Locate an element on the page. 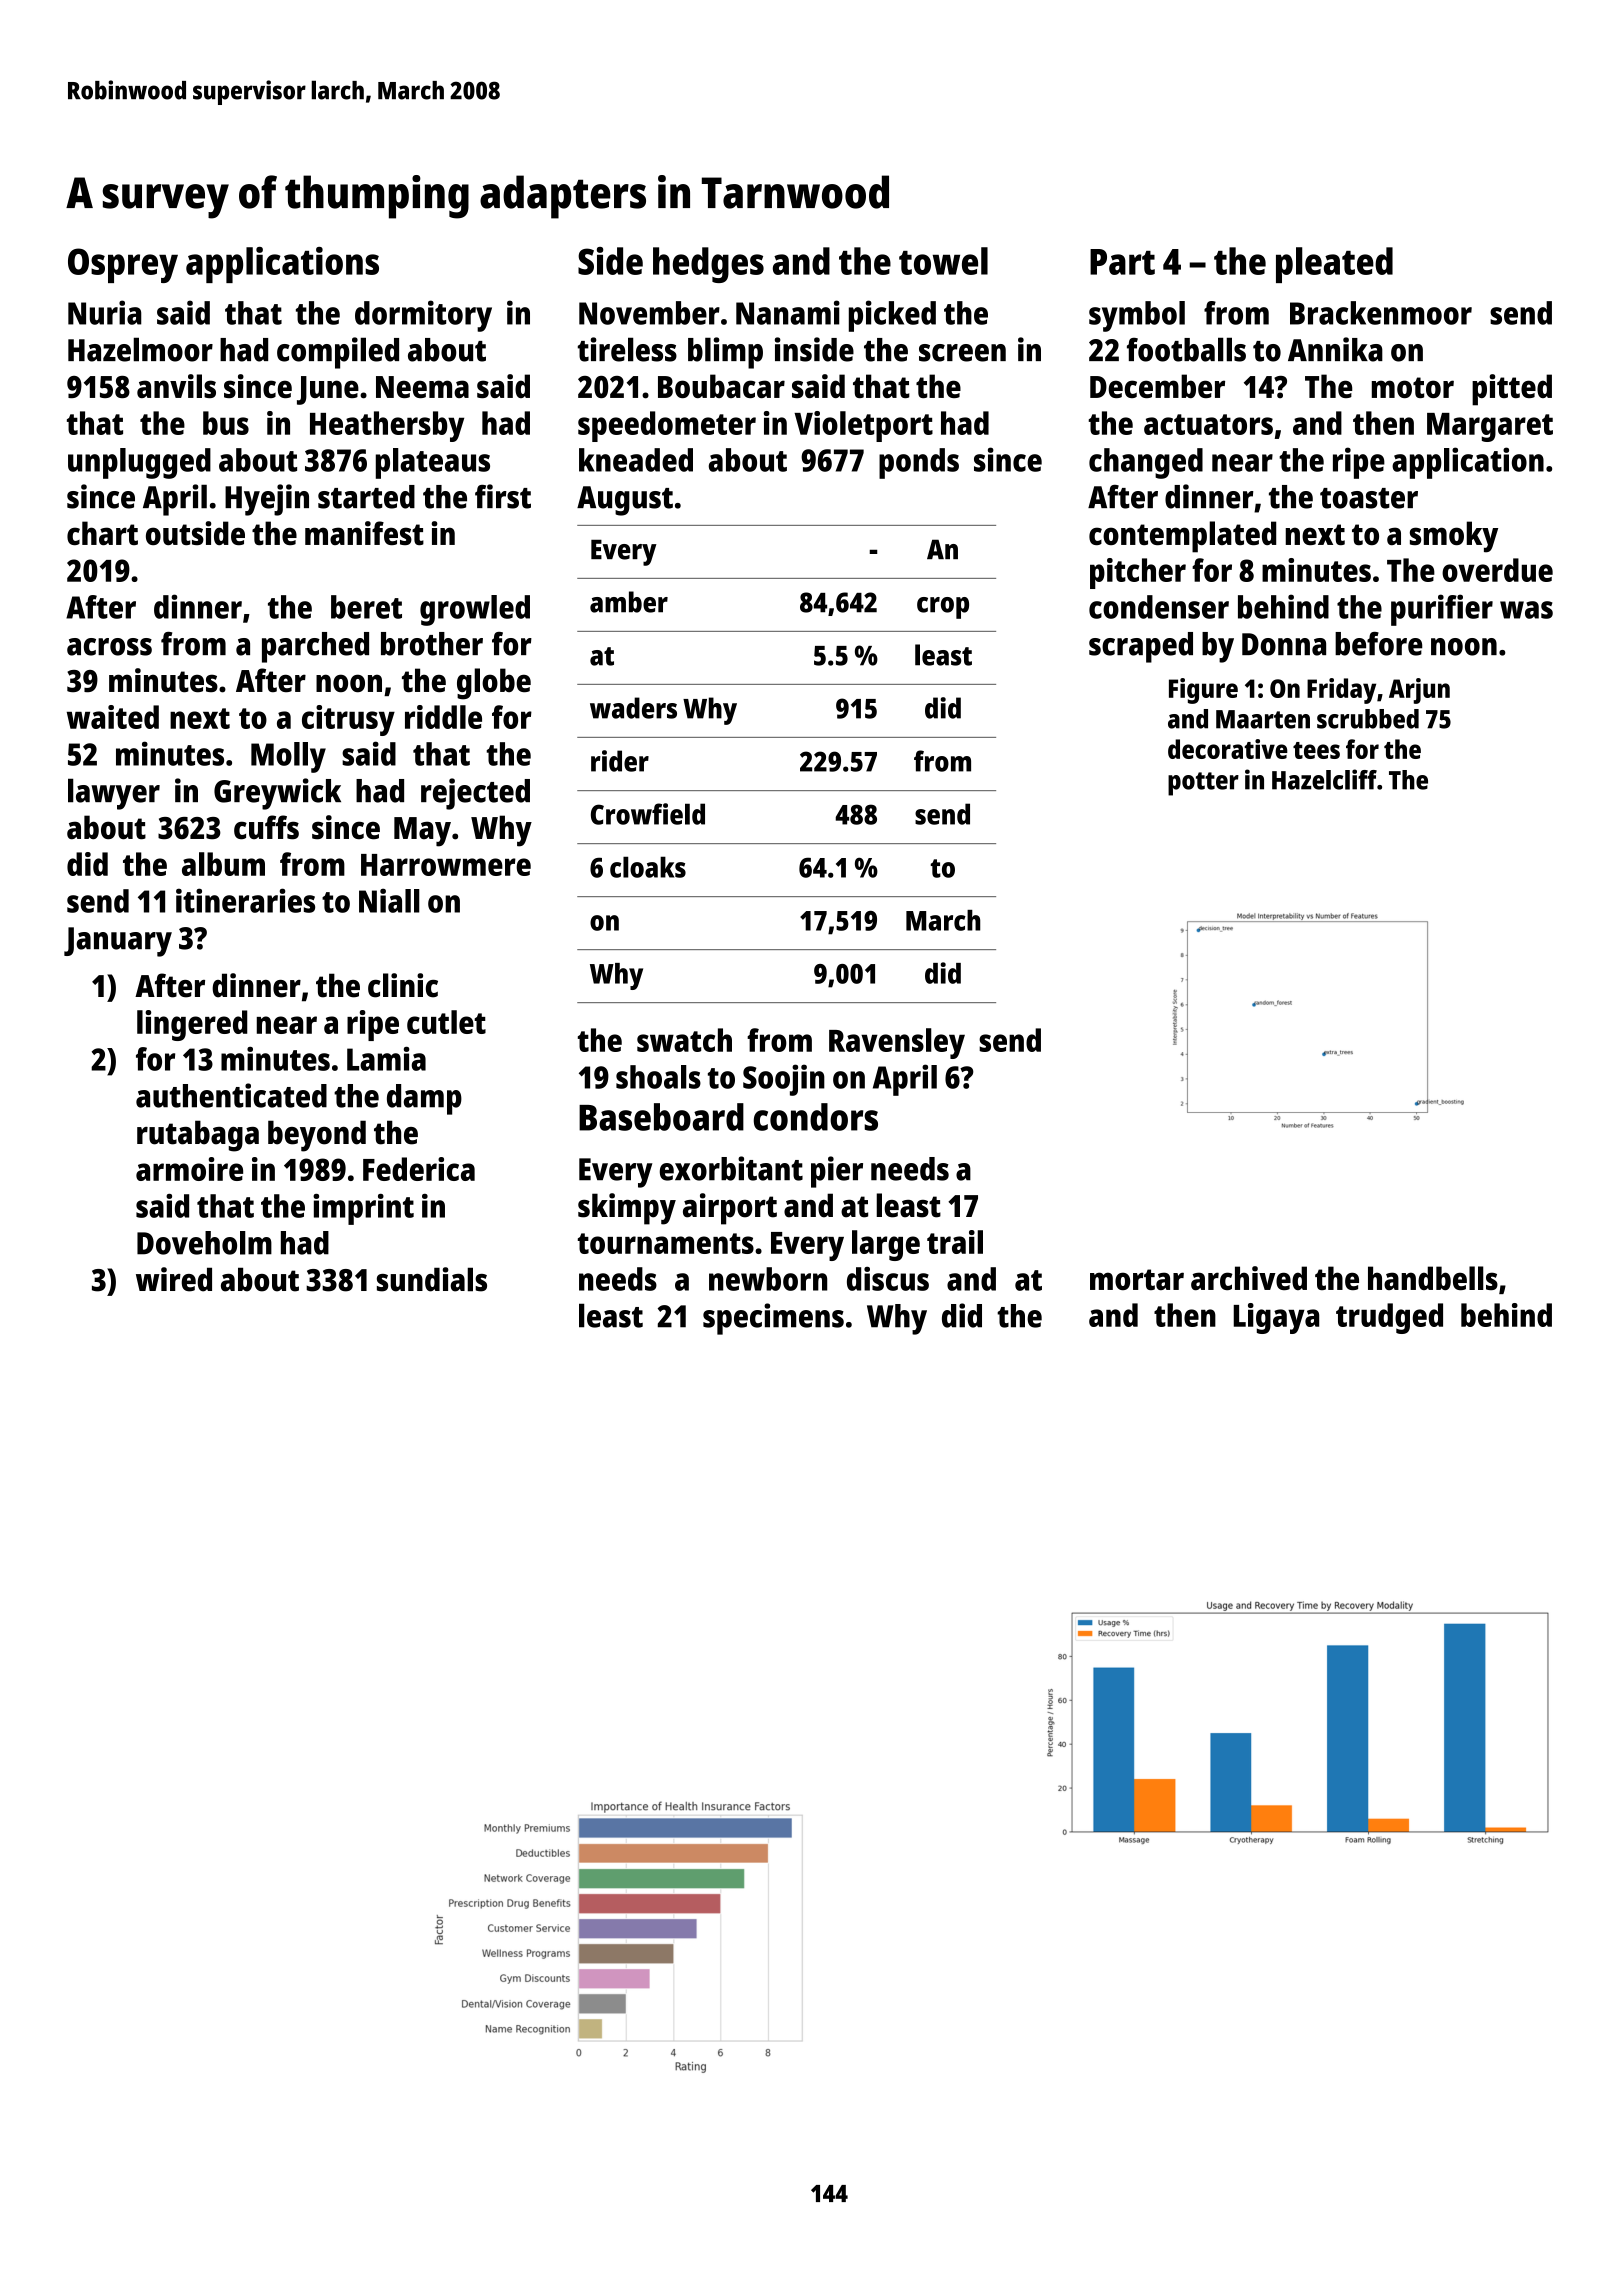  beret is located at coordinates (366, 607).
